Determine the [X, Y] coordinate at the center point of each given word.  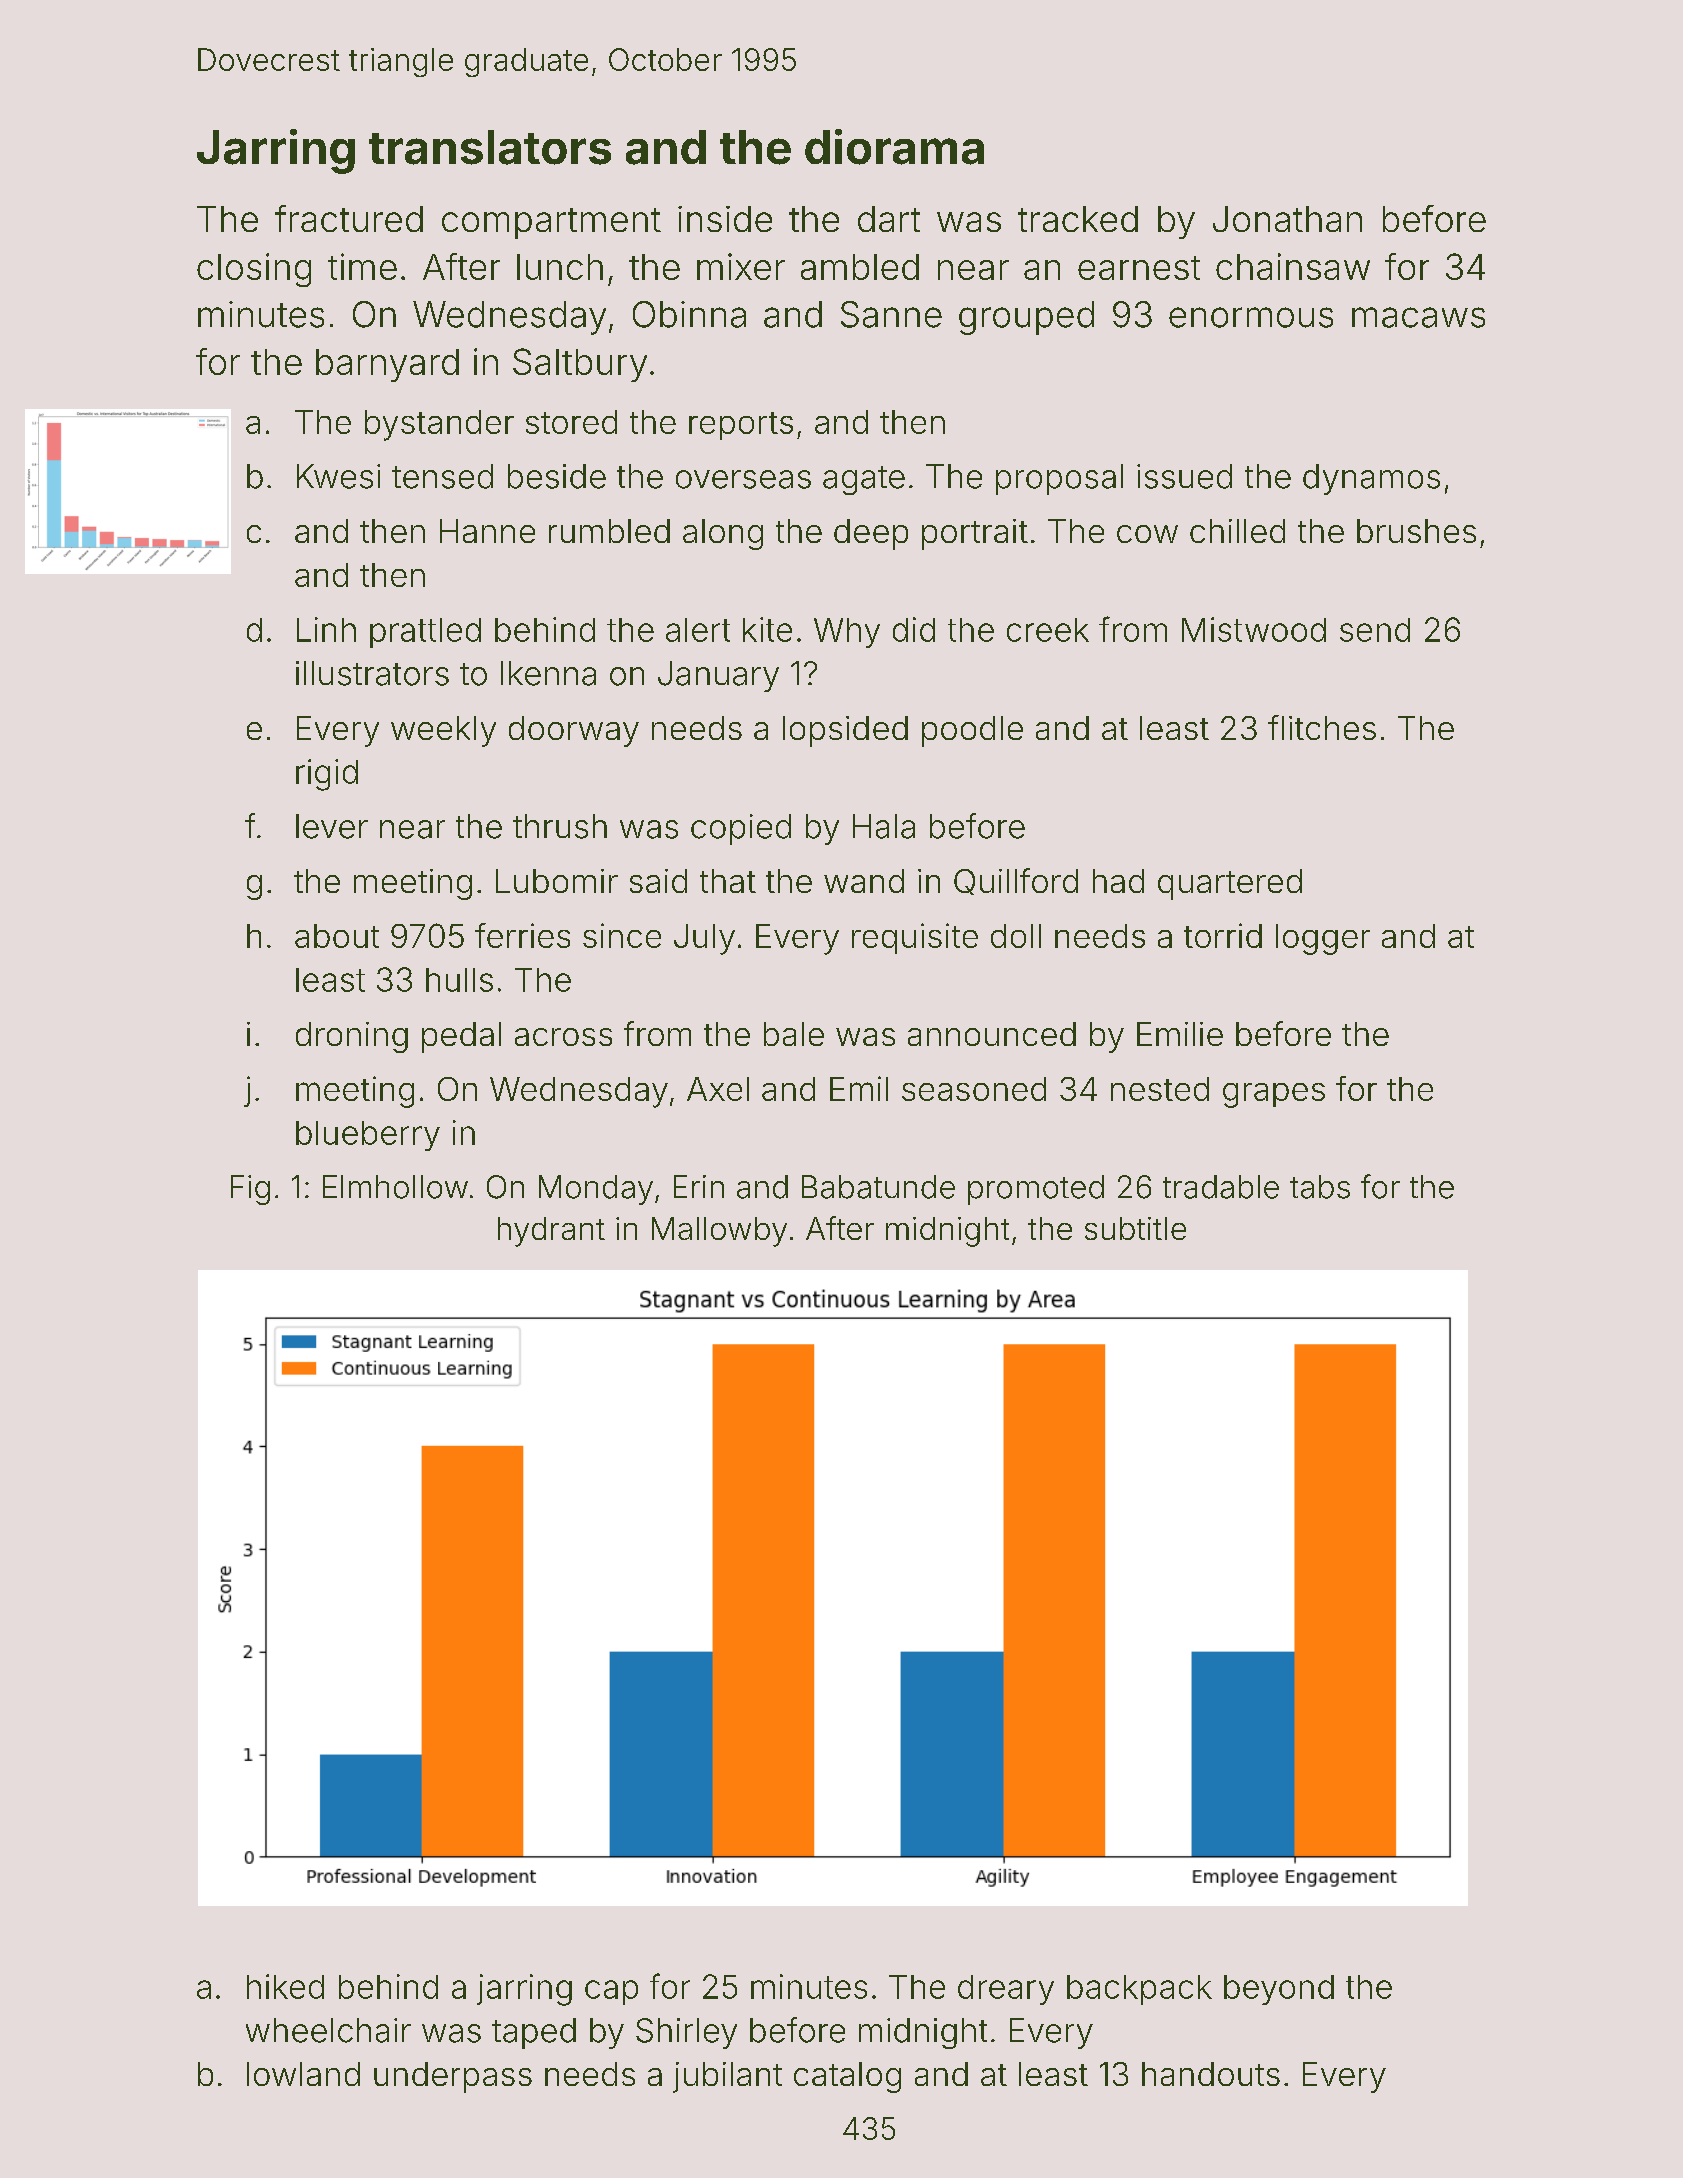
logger [1323, 939]
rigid [327, 775]
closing [254, 270]
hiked [285, 1986]
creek [1048, 630]
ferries [522, 935]
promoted [1036, 1190]
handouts [1211, 2074]
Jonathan [1287, 219]
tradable [1221, 1187]
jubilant [727, 2077]
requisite [915, 938]
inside [725, 219]
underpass [453, 2077]
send [1375, 630]
